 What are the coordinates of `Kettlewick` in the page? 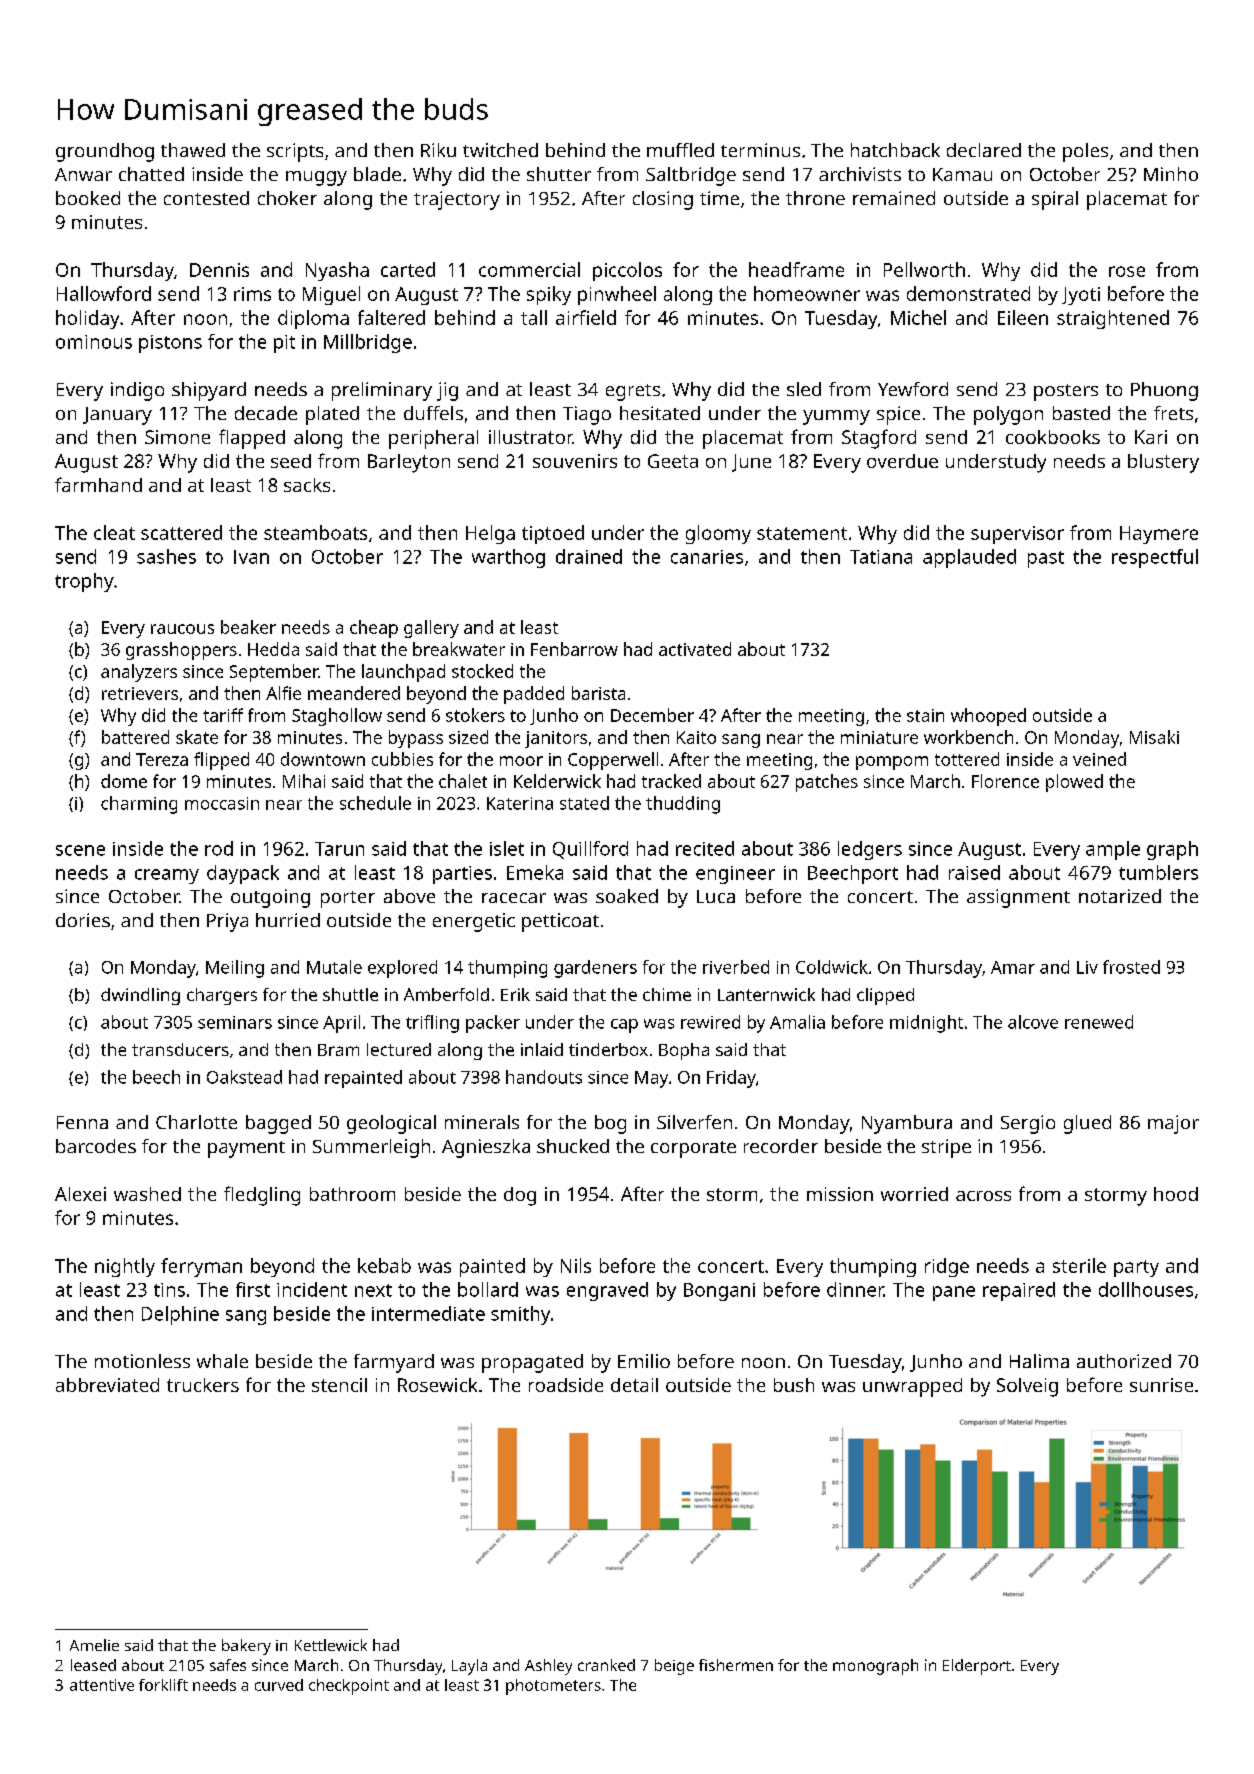 It's located at (331, 1645).
